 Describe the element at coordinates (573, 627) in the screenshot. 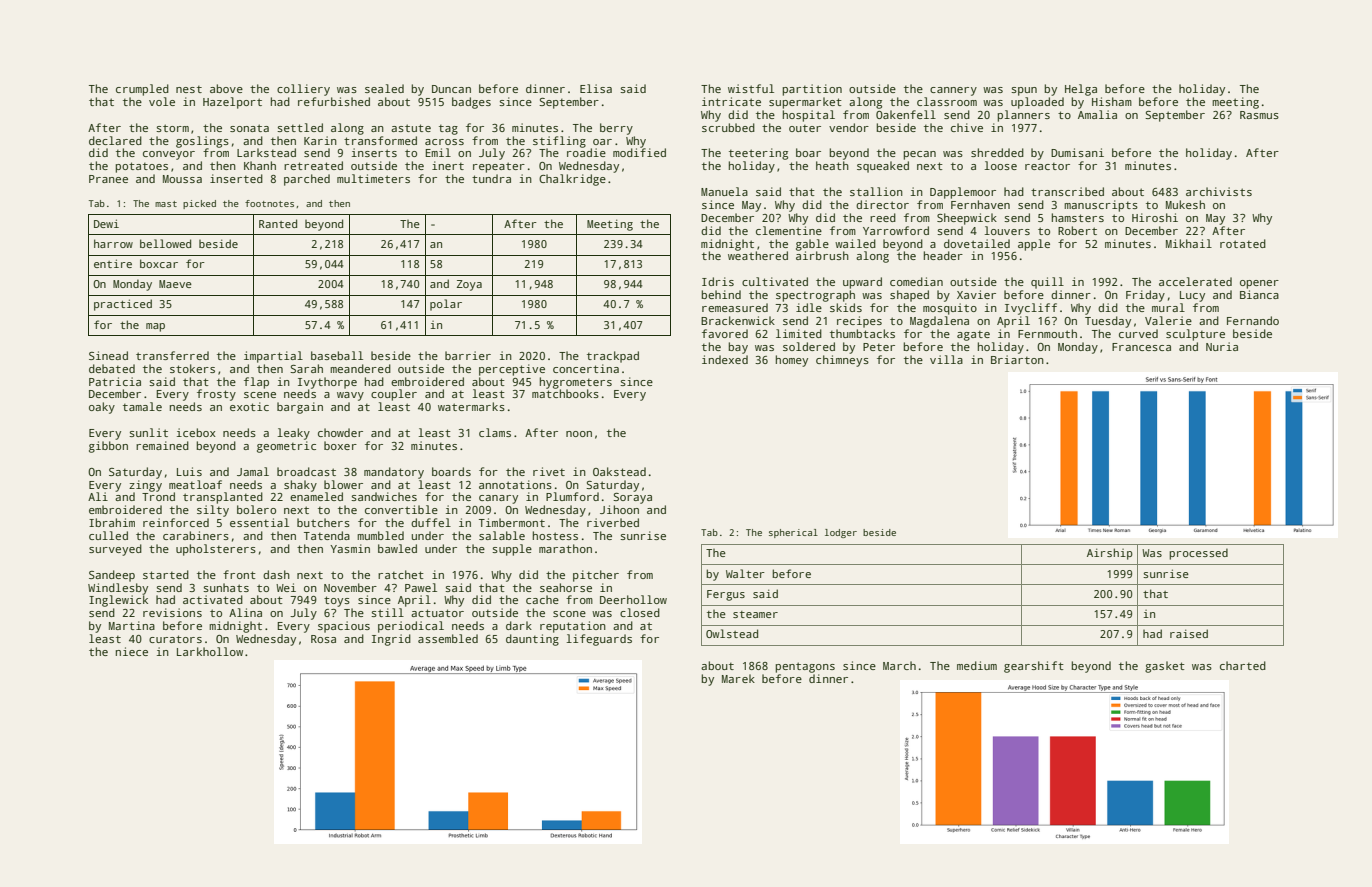

I see `reputation` at that location.
